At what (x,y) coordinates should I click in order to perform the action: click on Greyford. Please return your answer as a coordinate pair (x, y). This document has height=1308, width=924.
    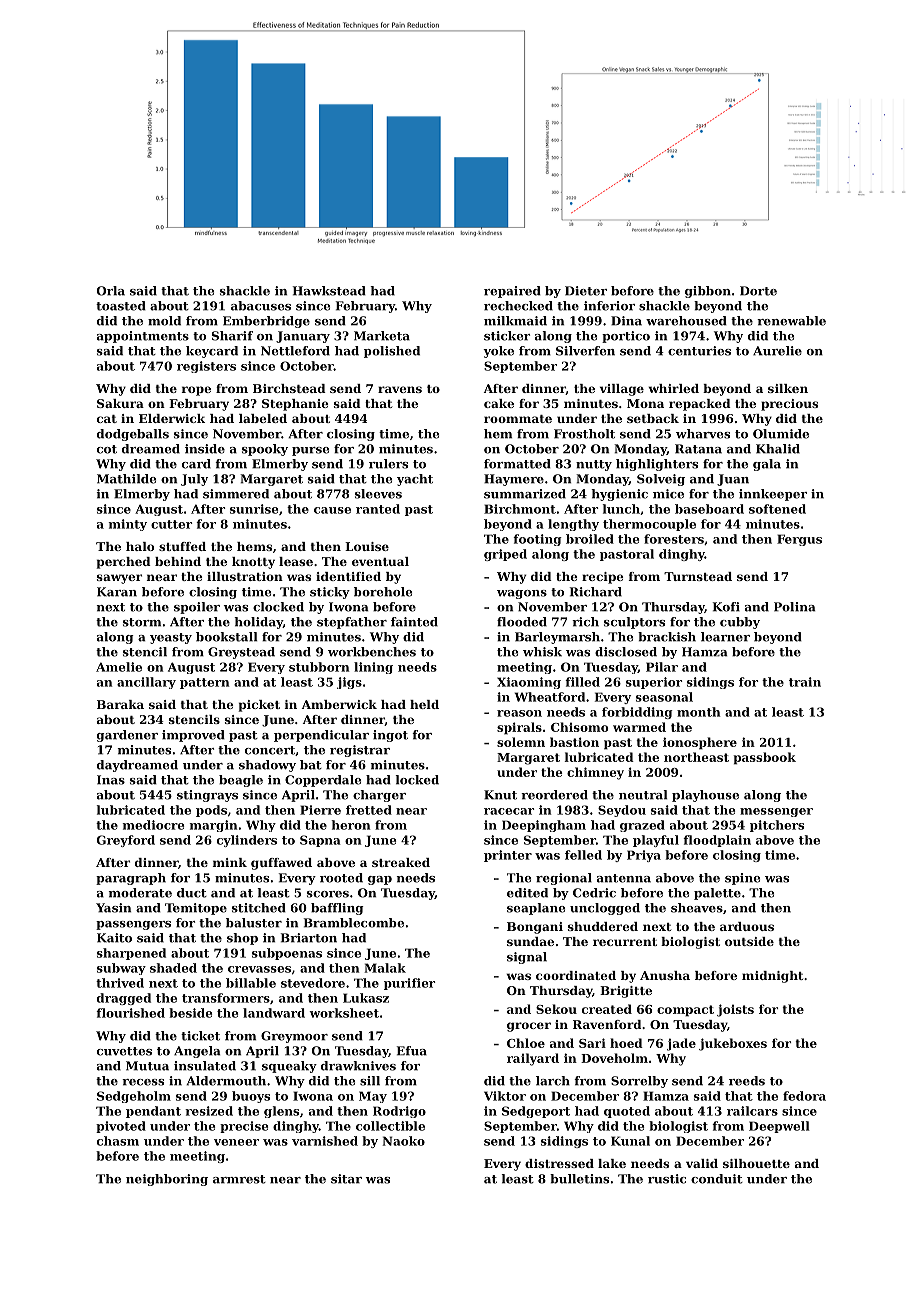
    Looking at the image, I should click on (126, 841).
